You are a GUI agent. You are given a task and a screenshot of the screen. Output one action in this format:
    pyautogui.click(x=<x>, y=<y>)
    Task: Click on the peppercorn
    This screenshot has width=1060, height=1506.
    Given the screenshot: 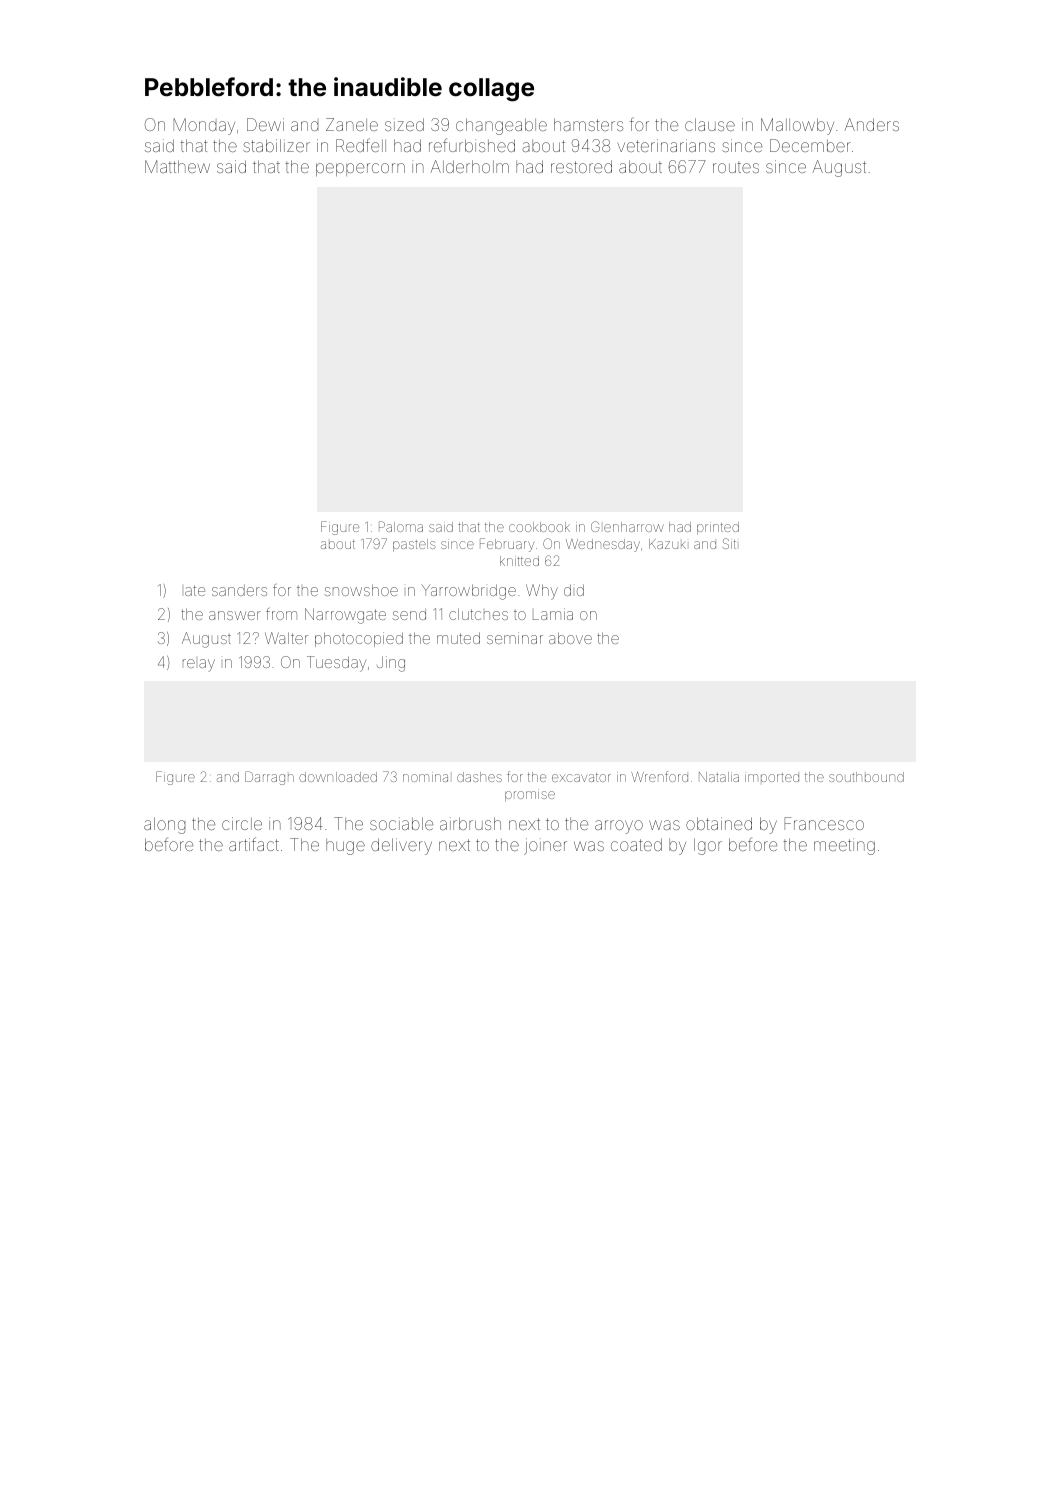 What is the action you would take?
    pyautogui.click(x=360, y=169)
